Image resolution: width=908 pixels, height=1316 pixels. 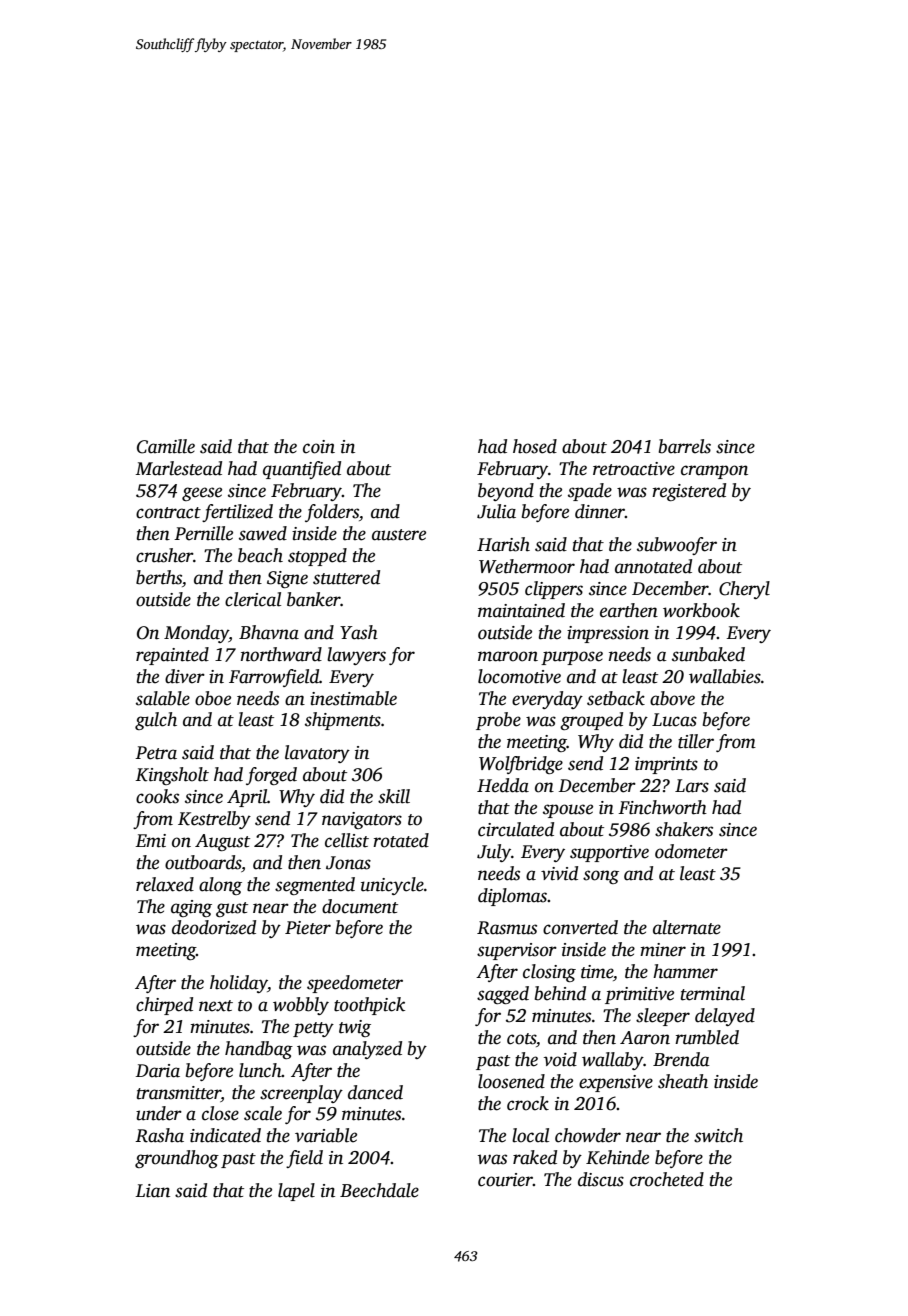 What do you see at coordinates (613, 1061) in the document?
I see `wallaby` at bounding box center [613, 1061].
